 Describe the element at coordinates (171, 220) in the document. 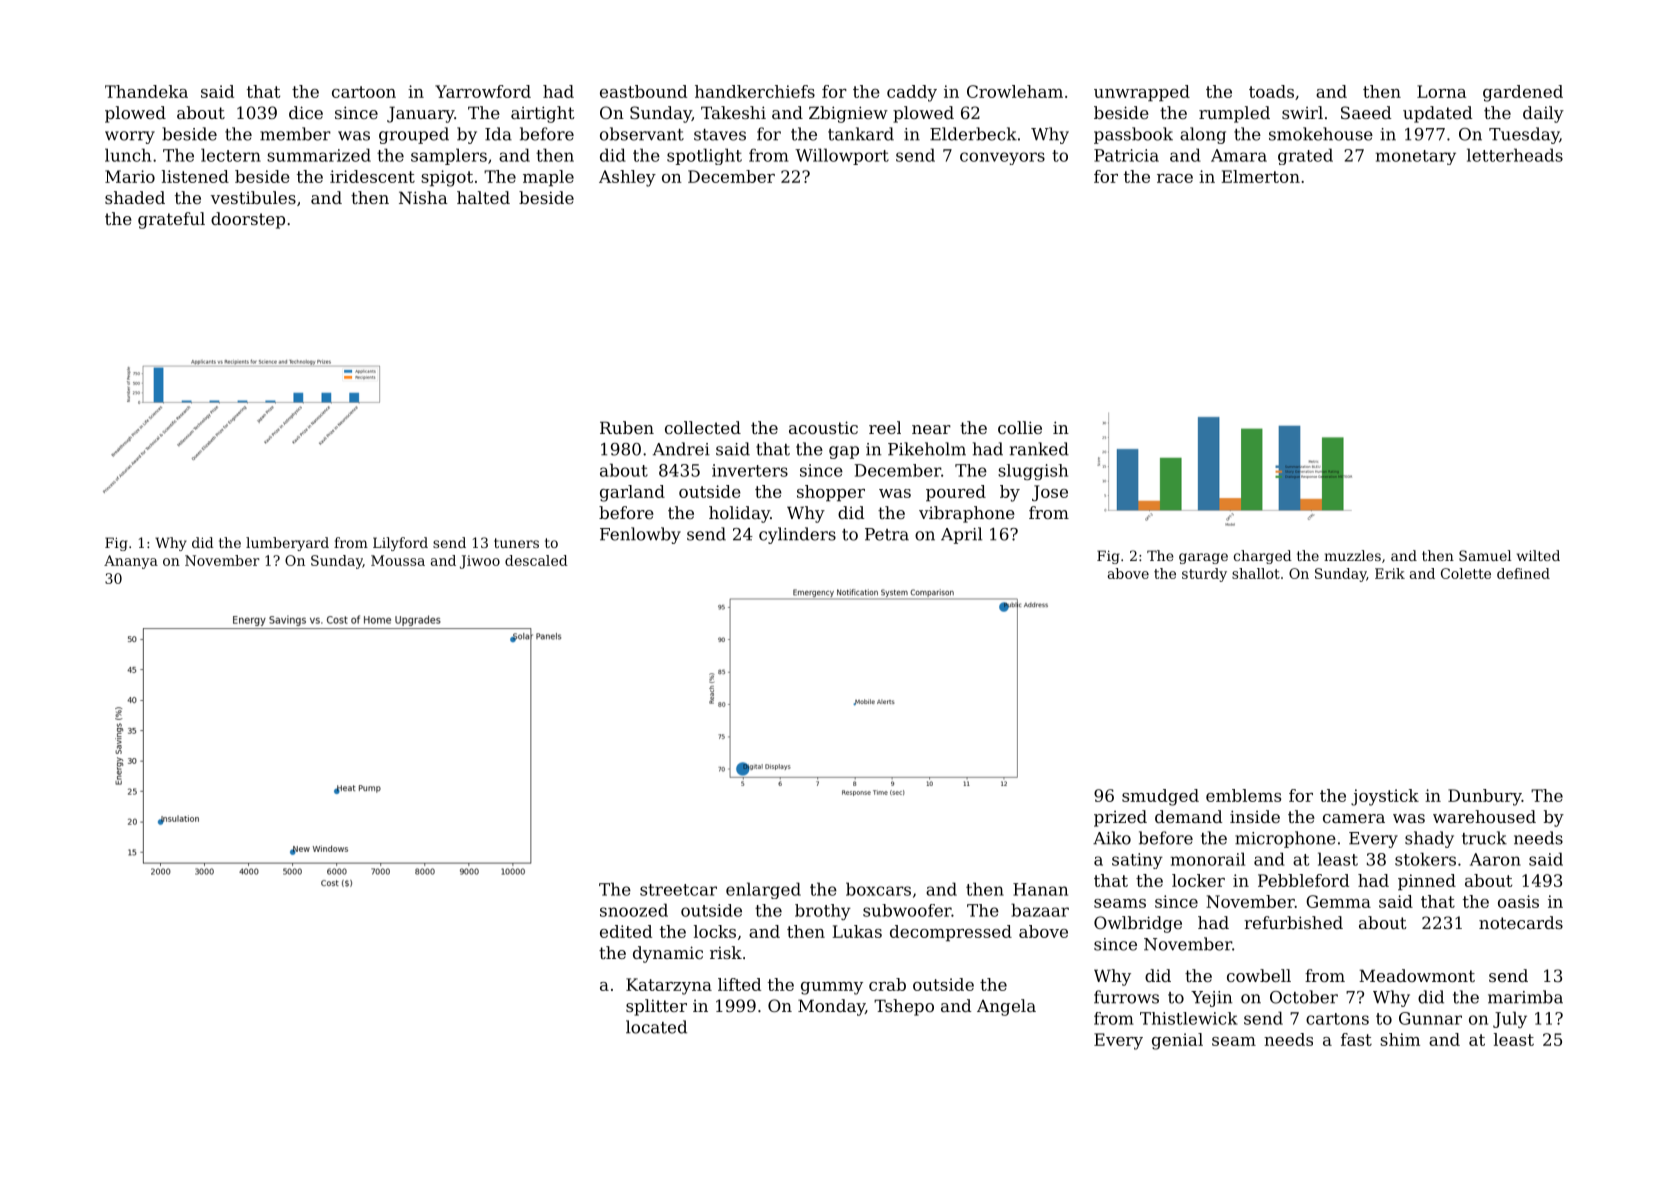

I see `grateful` at that location.
